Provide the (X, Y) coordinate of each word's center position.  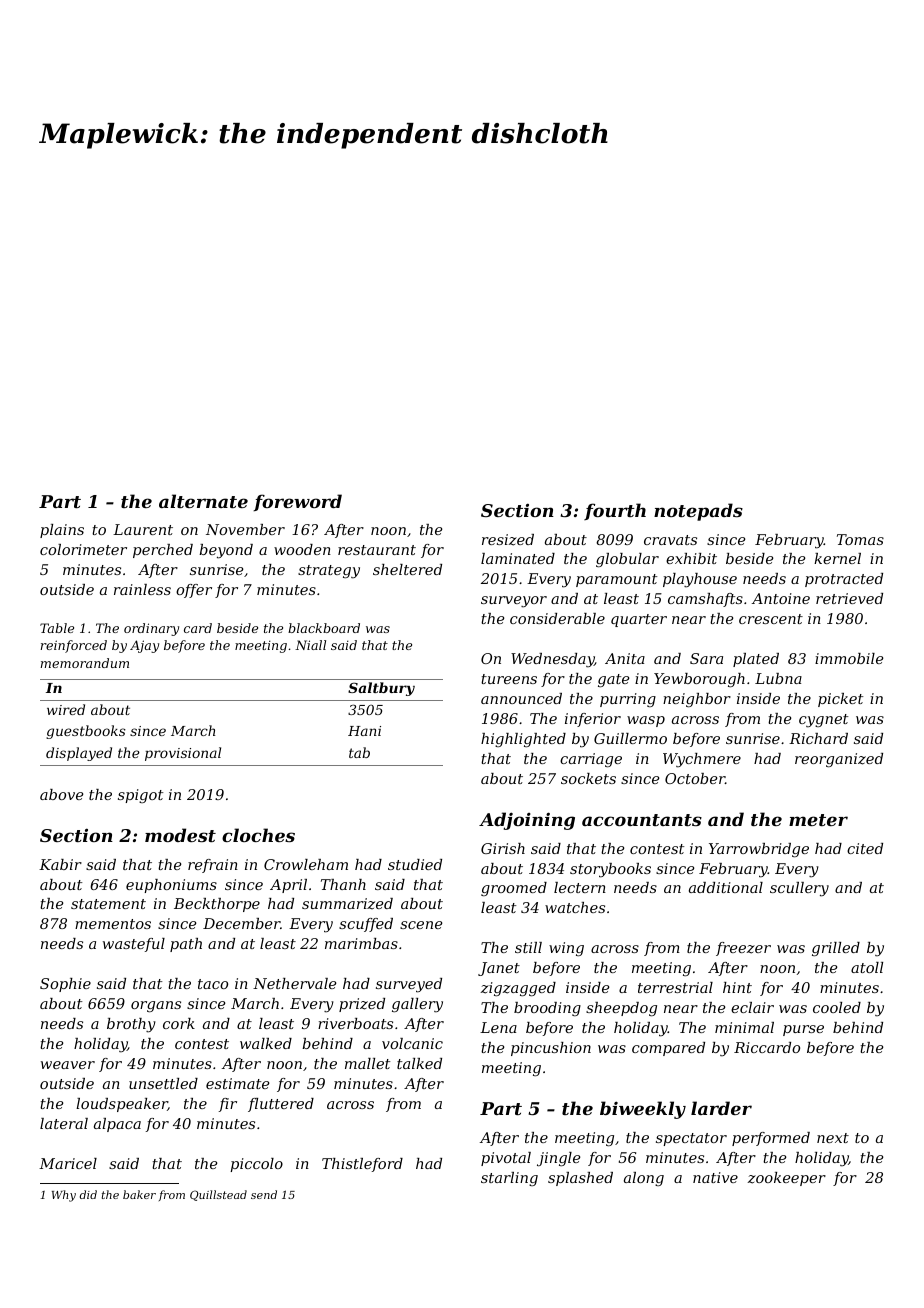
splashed (580, 1179)
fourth (615, 511)
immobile (849, 658)
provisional (183, 754)
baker (139, 1194)
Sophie (65, 985)
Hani (364, 731)
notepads (698, 512)
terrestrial (675, 987)
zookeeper (786, 1179)
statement (108, 904)
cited (865, 848)
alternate (203, 501)
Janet (499, 969)
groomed (514, 889)
